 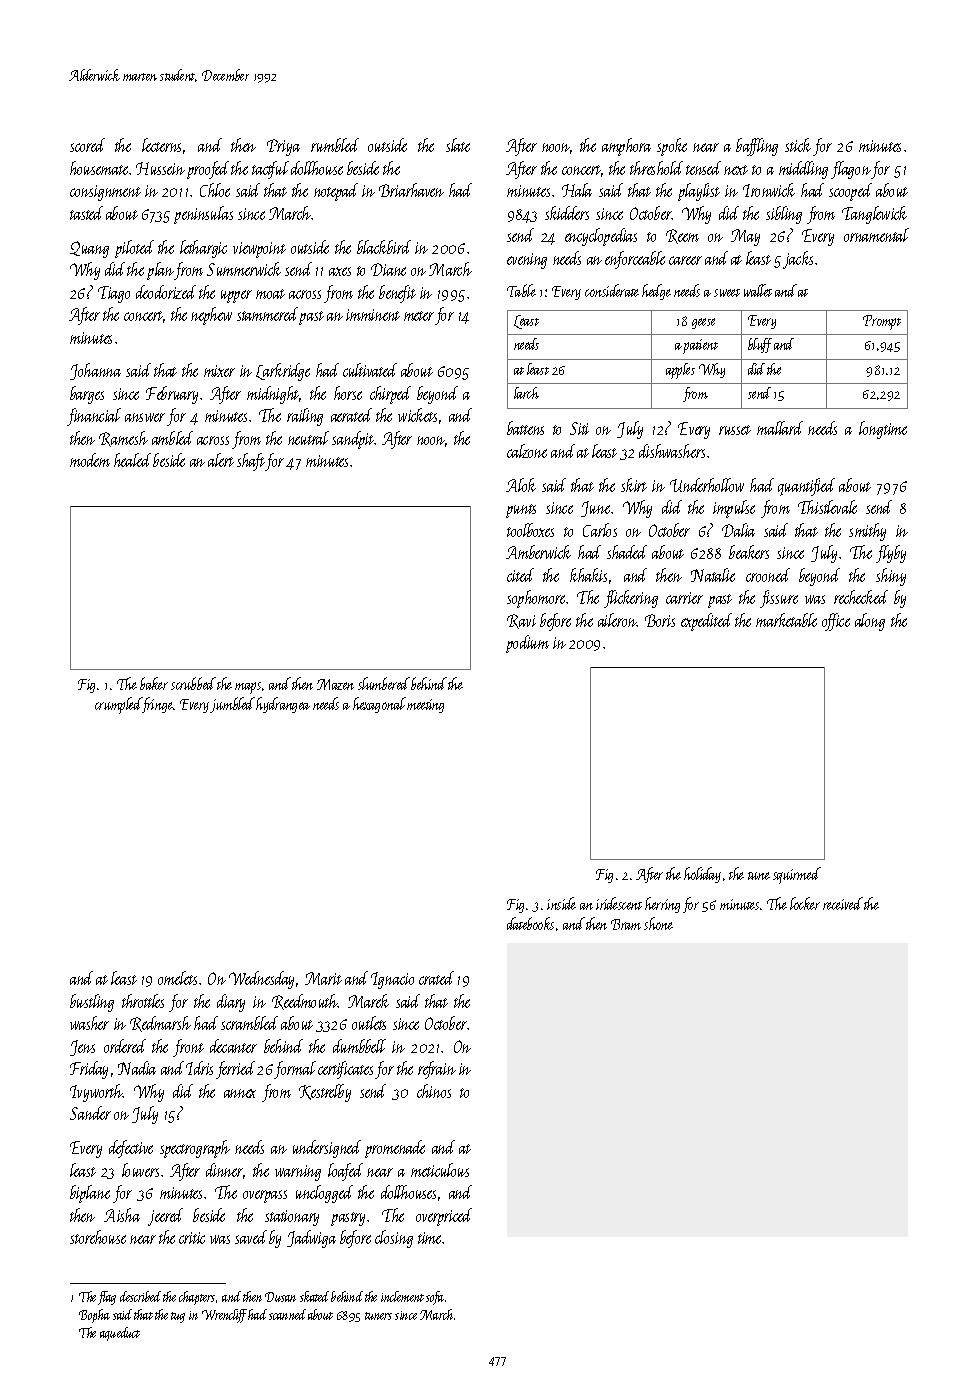 What do you see at coordinates (577, 190) in the screenshot?
I see `Hala` at bounding box center [577, 190].
